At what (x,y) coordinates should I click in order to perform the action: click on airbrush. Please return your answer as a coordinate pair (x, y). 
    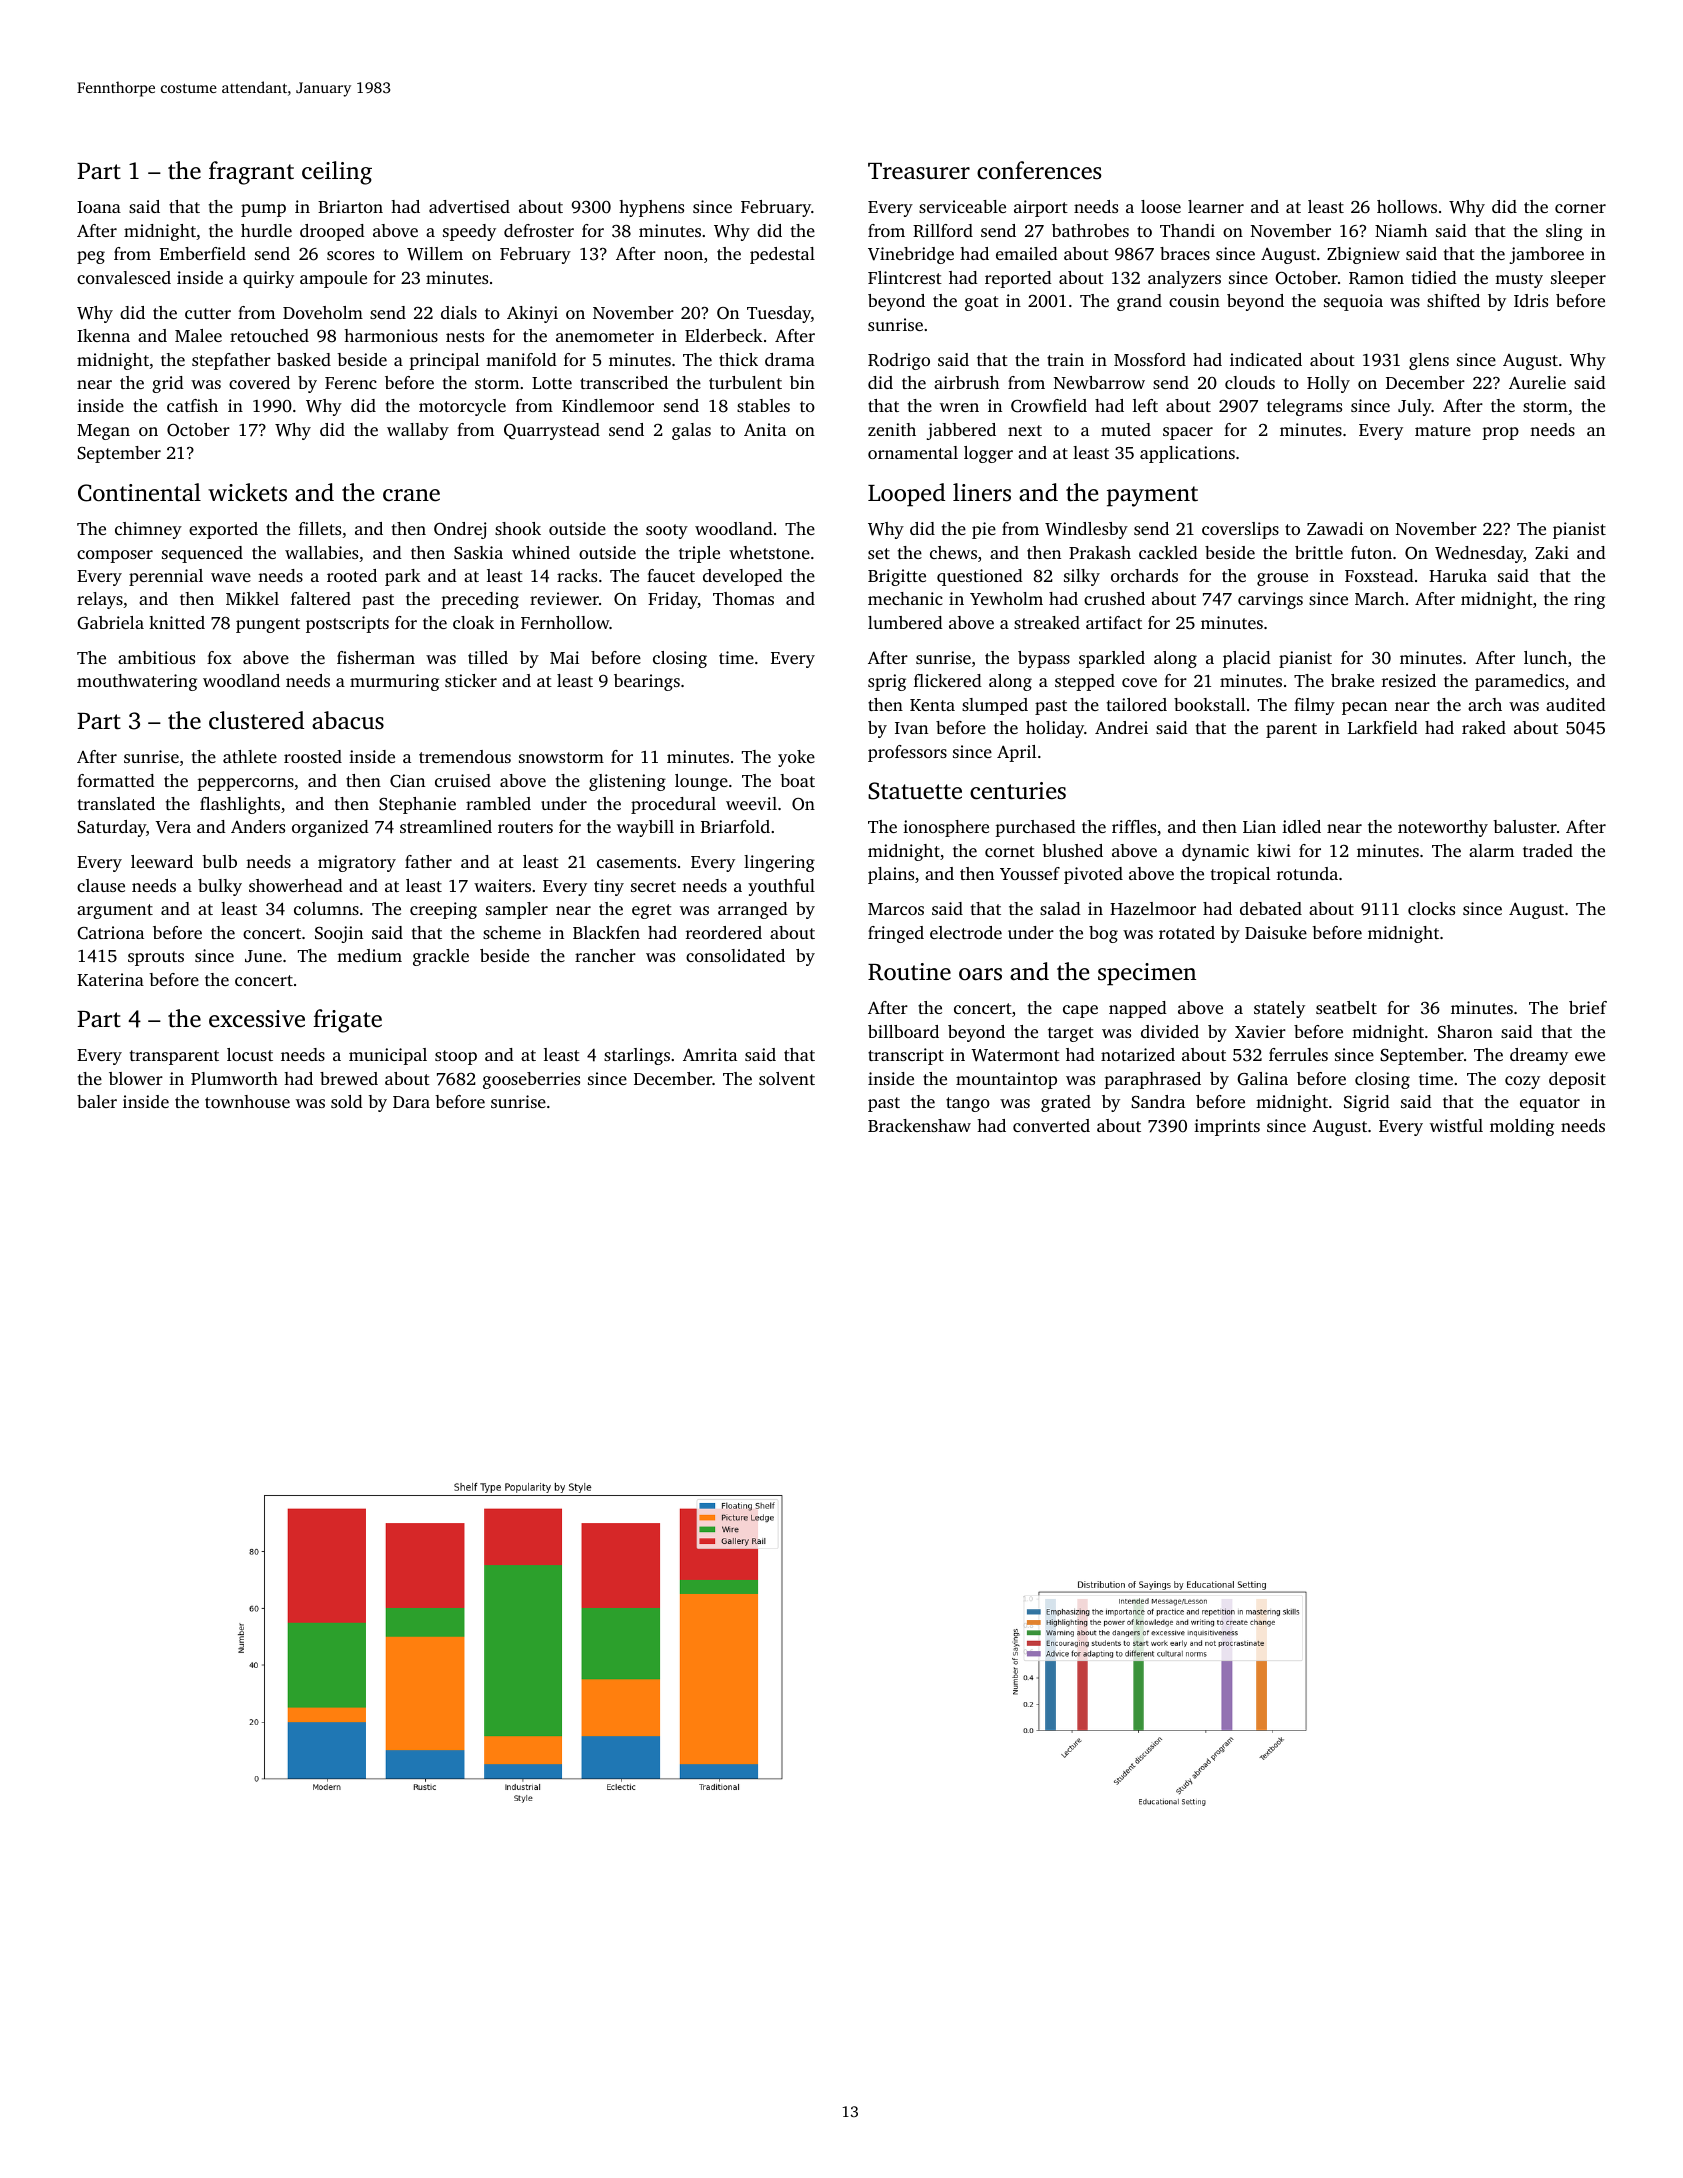
    Looking at the image, I should click on (967, 382).
